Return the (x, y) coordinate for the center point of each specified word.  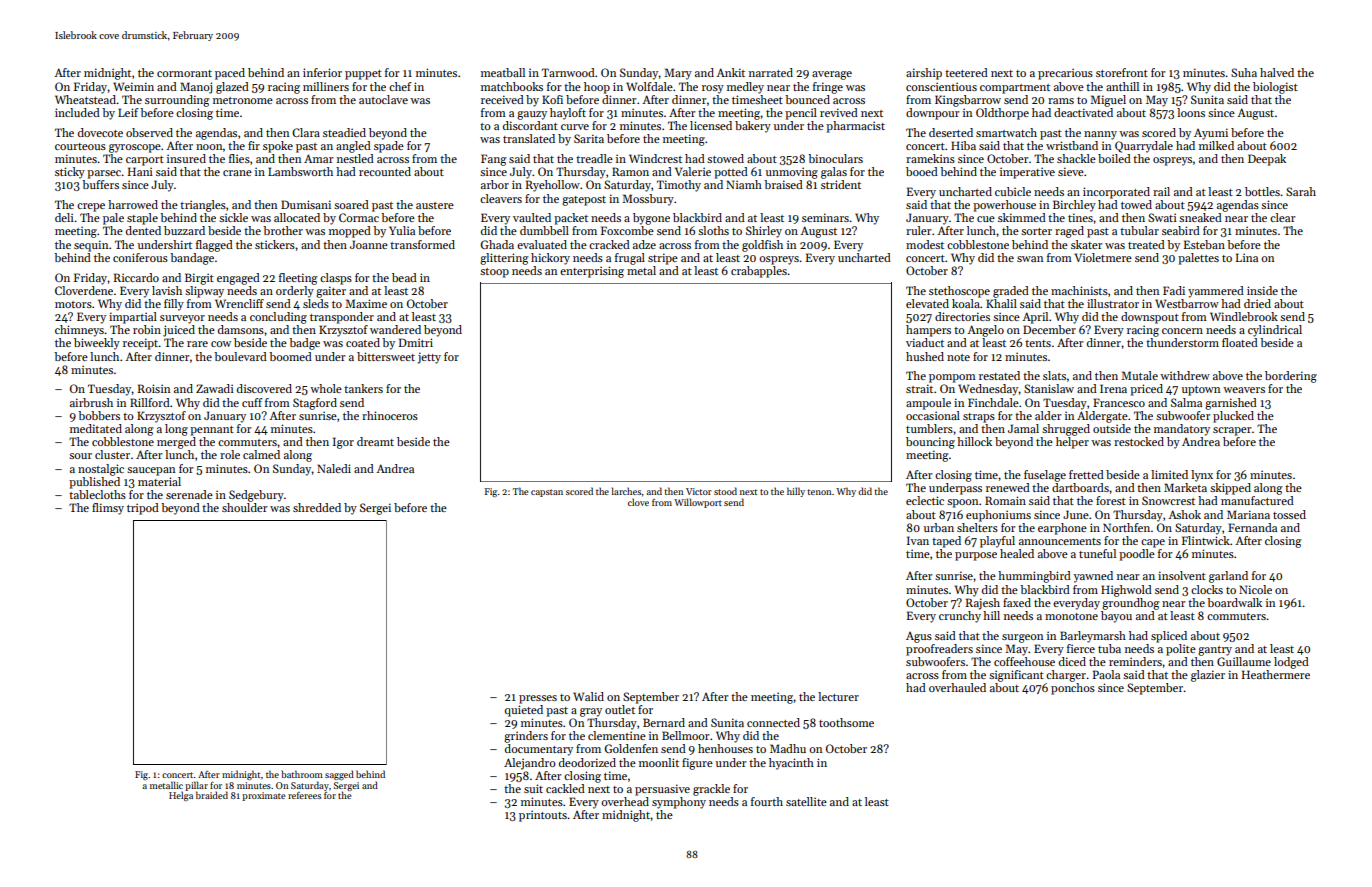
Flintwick (1206, 540)
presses (538, 699)
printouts (543, 816)
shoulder (244, 507)
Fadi (1174, 290)
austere (435, 205)
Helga (181, 796)
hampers (928, 331)
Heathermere (1276, 674)
